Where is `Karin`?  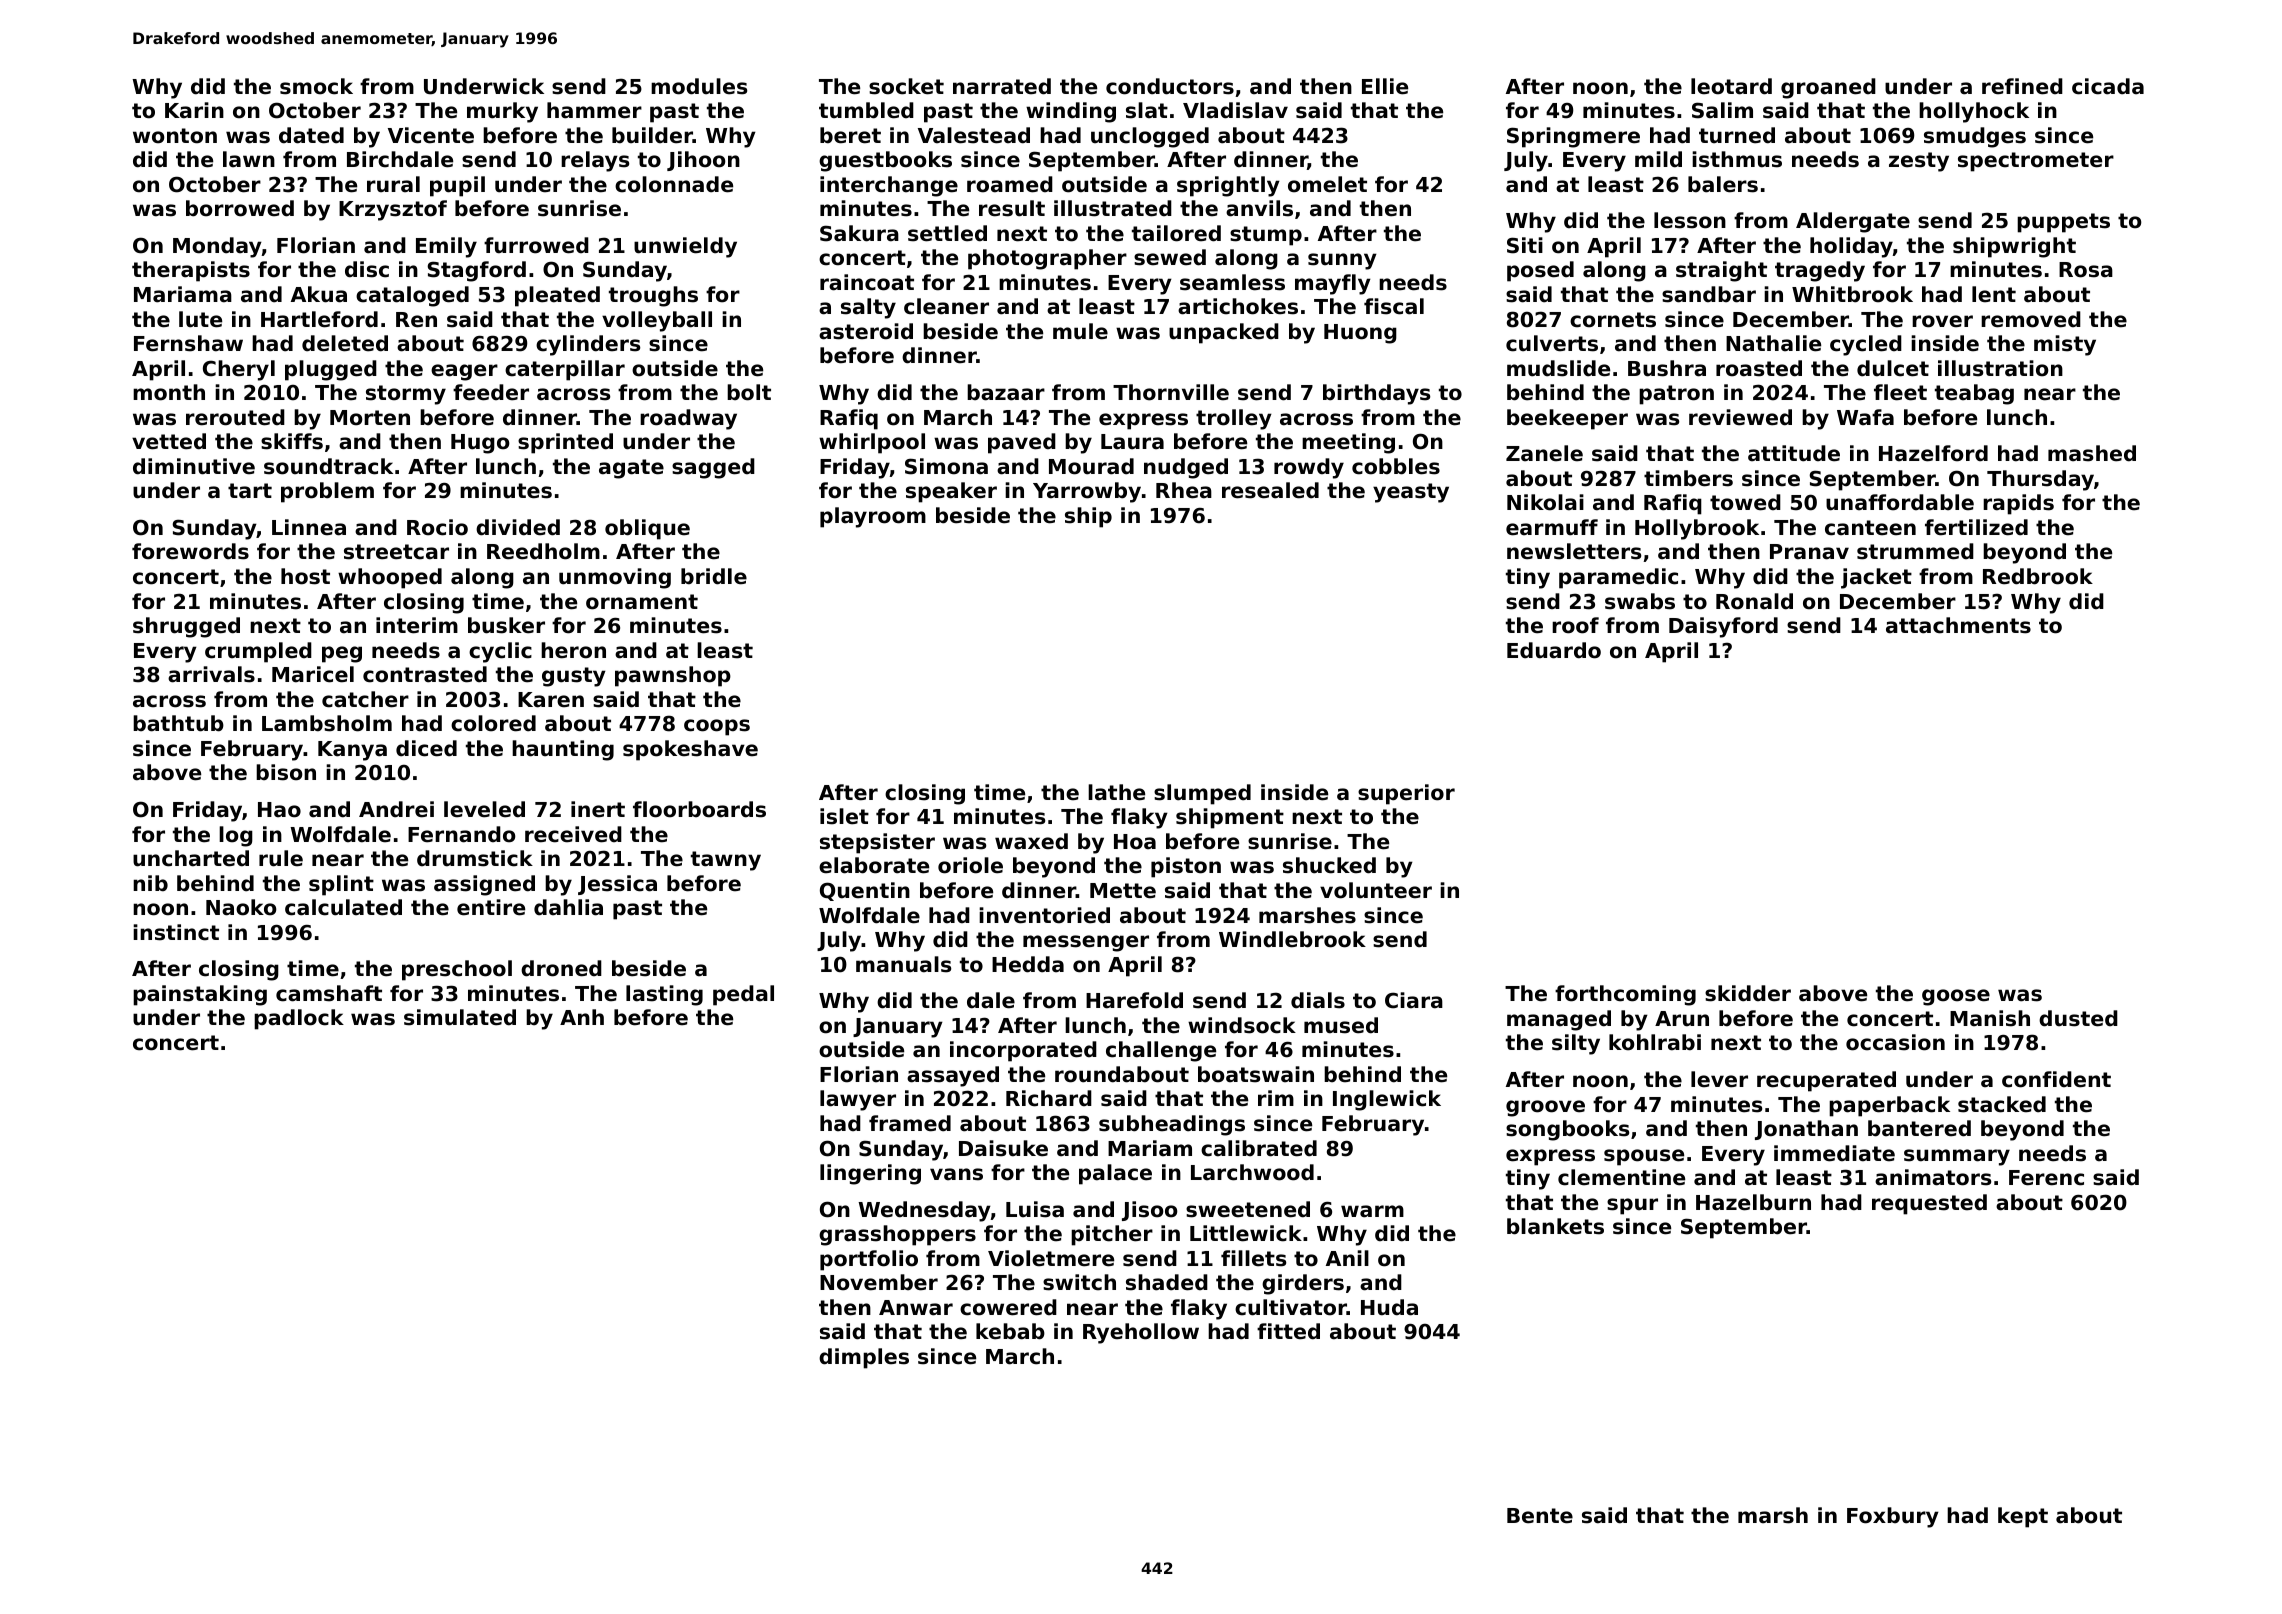
Karin is located at coordinates (194, 110).
